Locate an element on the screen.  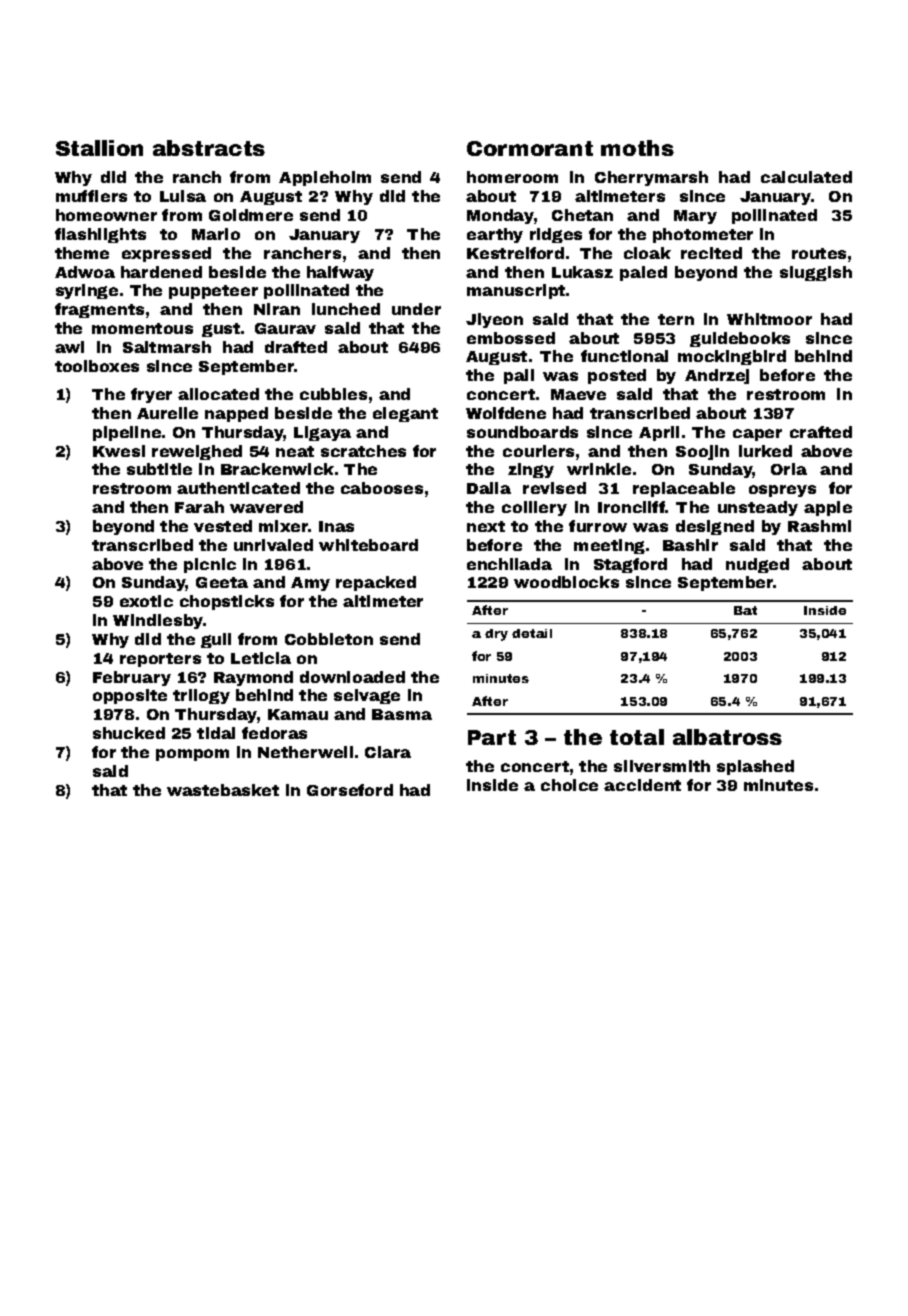
pipeline is located at coordinates (127, 433).
